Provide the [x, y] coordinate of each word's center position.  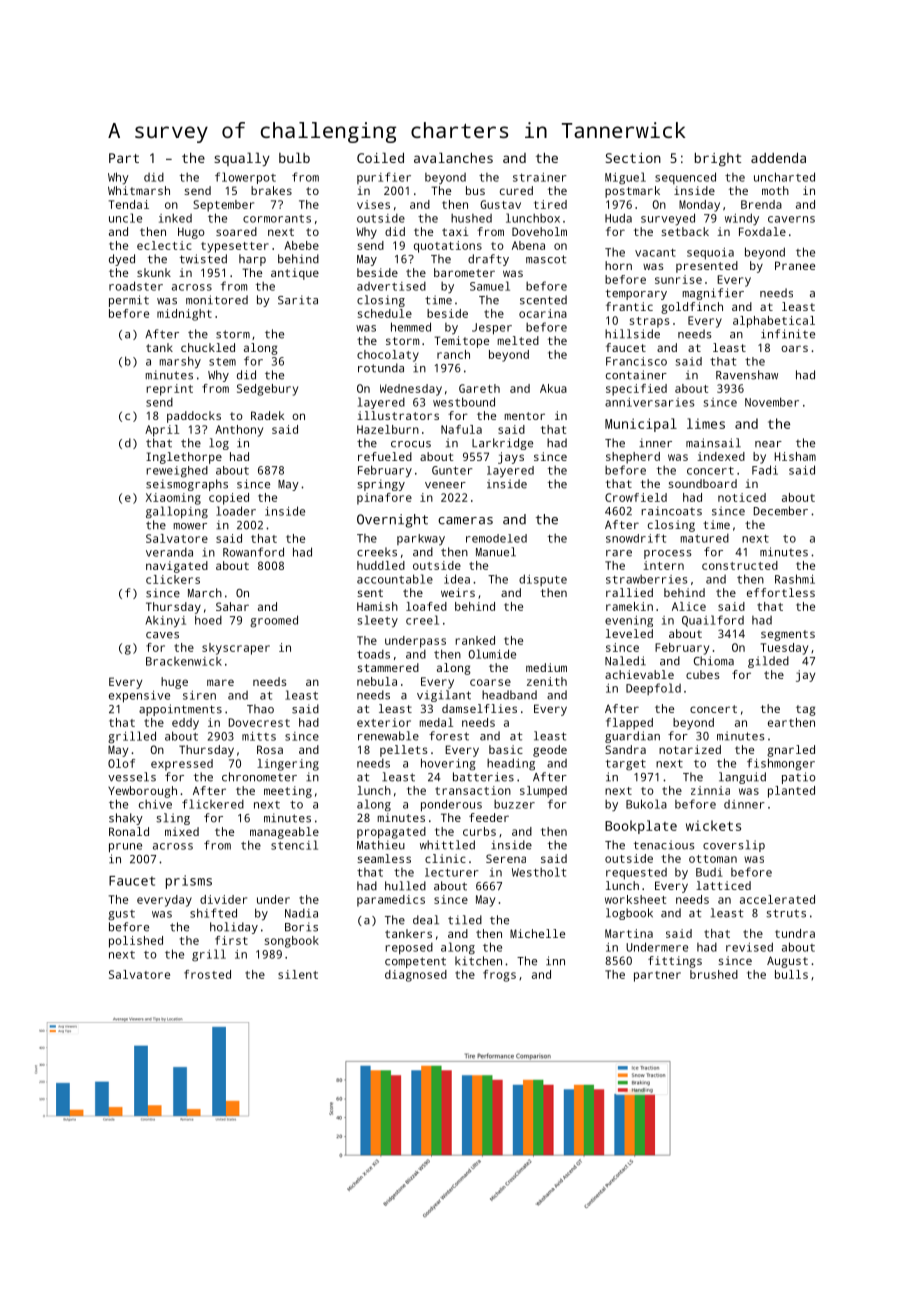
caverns [791, 219]
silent [298, 974]
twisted [203, 259]
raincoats [671, 511]
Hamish [377, 606]
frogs [499, 976]
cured [516, 190]
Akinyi [166, 622]
